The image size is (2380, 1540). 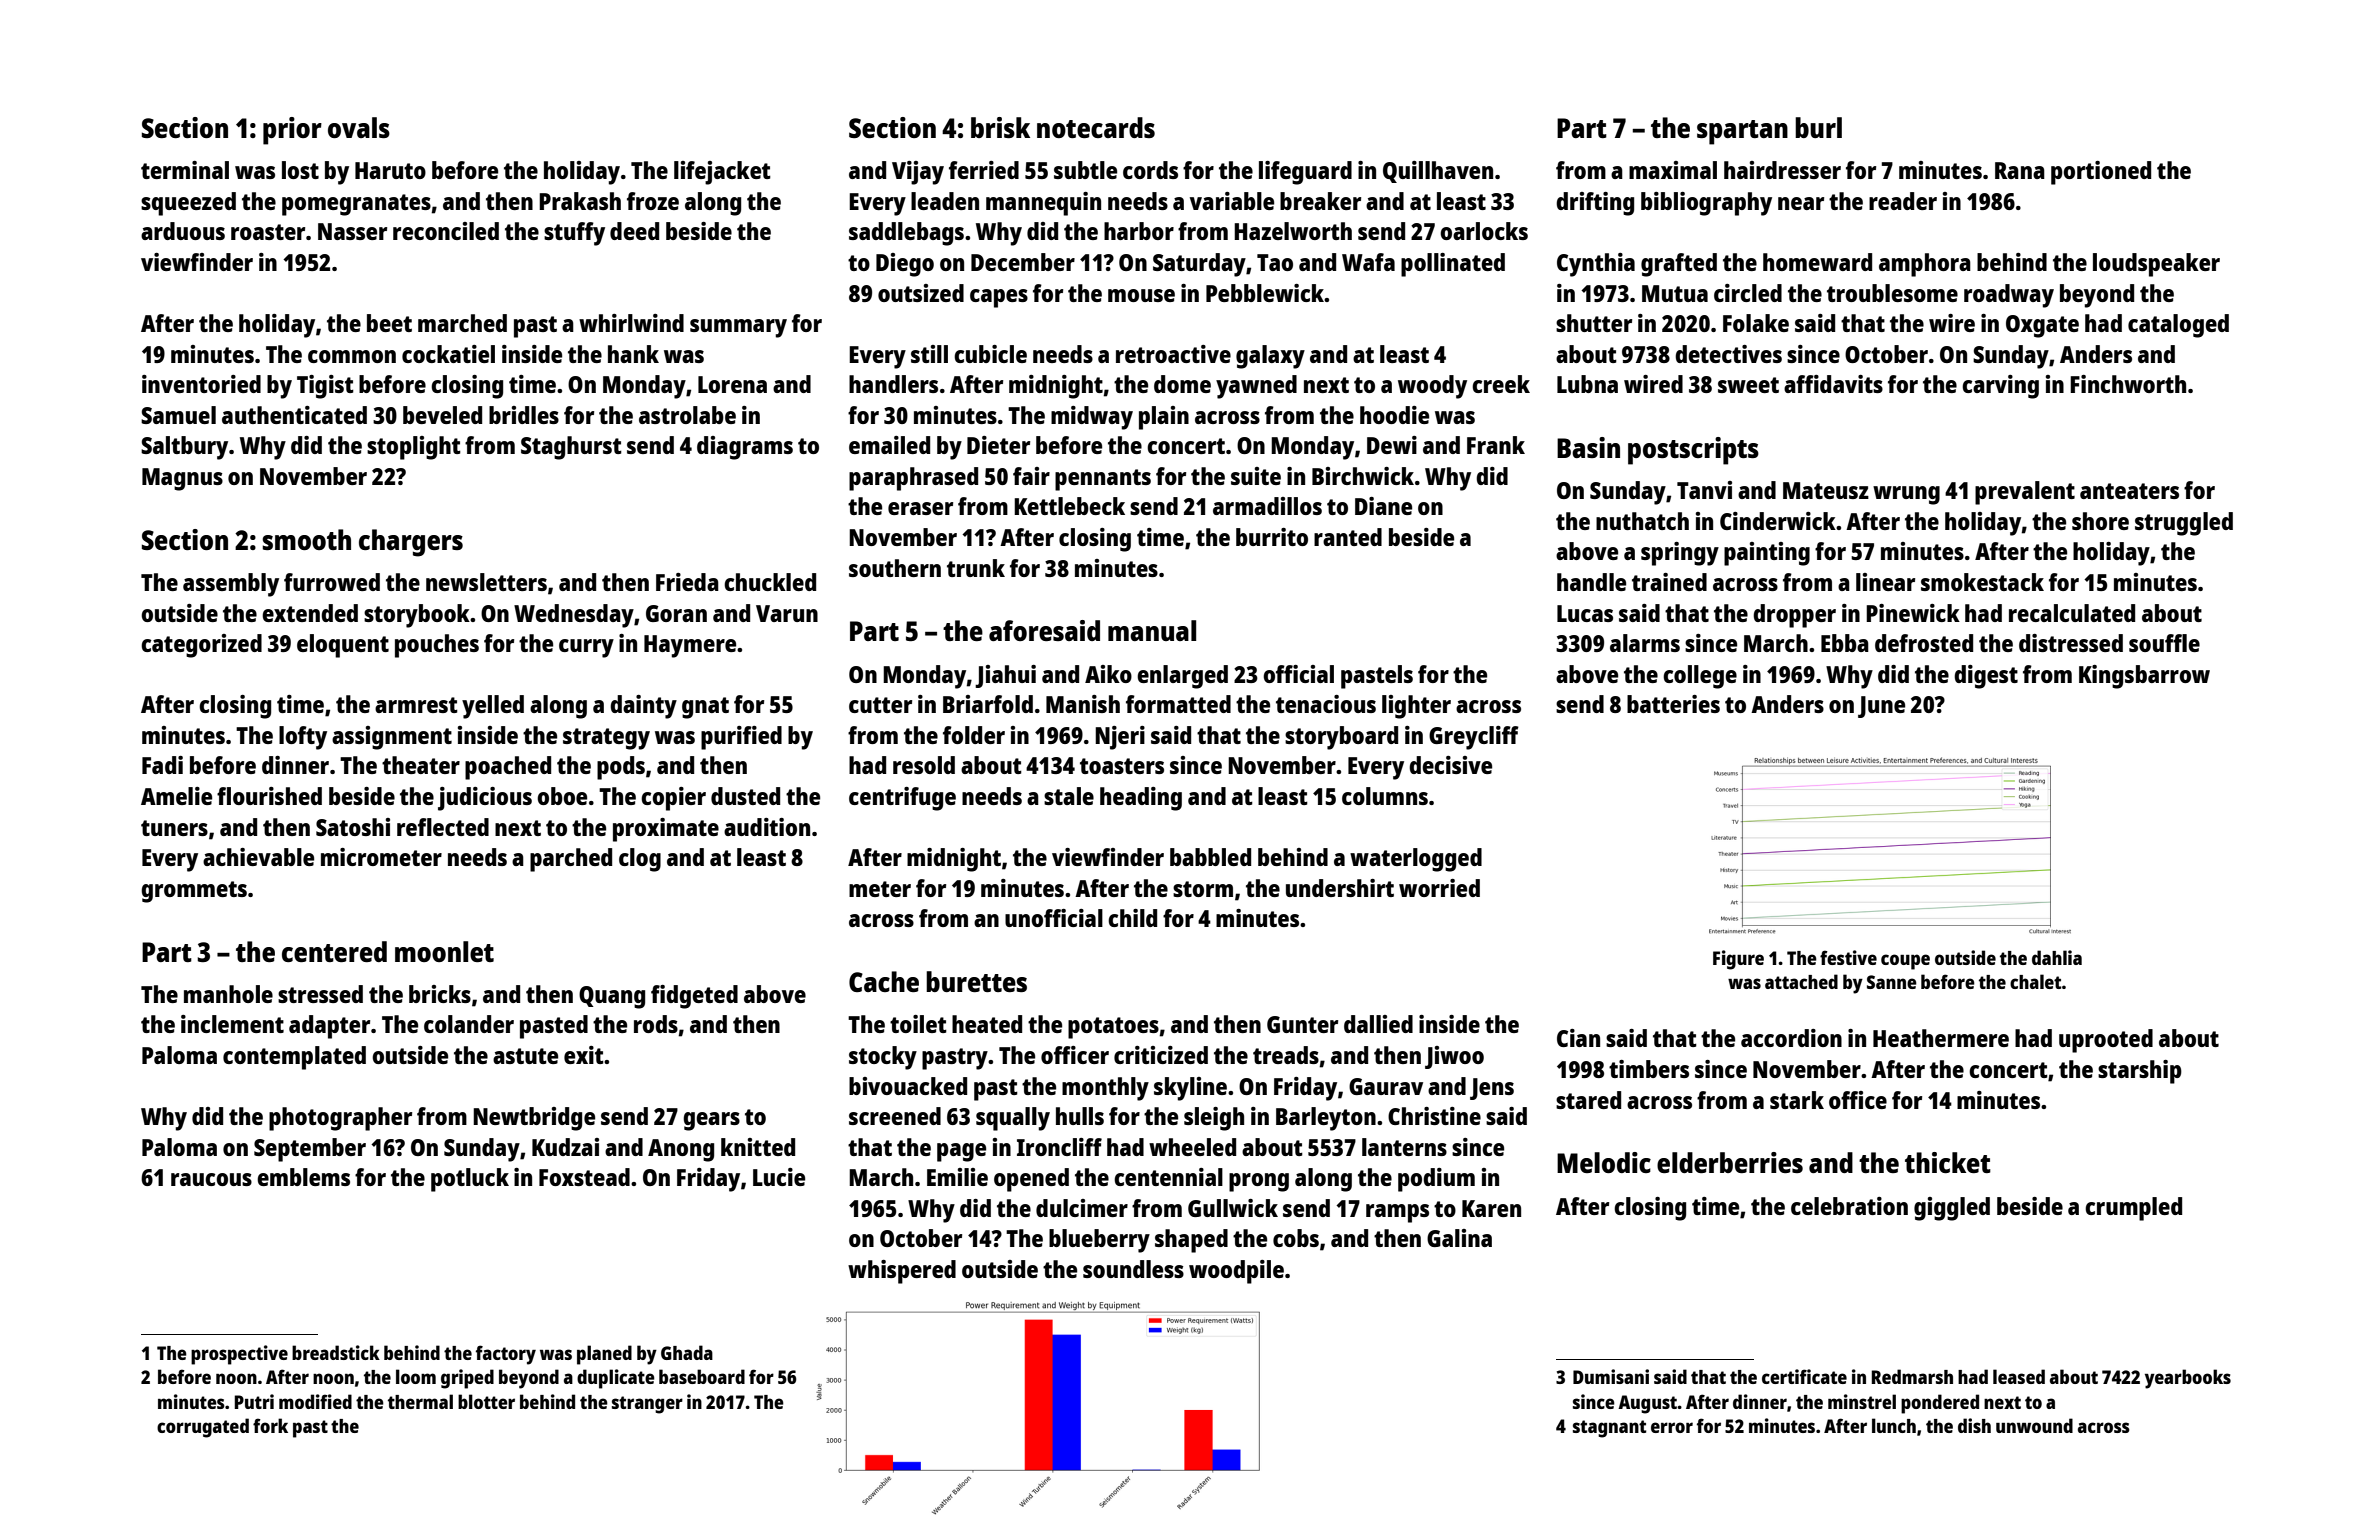 What do you see at coordinates (228, 994) in the document?
I see `manhole` at bounding box center [228, 994].
